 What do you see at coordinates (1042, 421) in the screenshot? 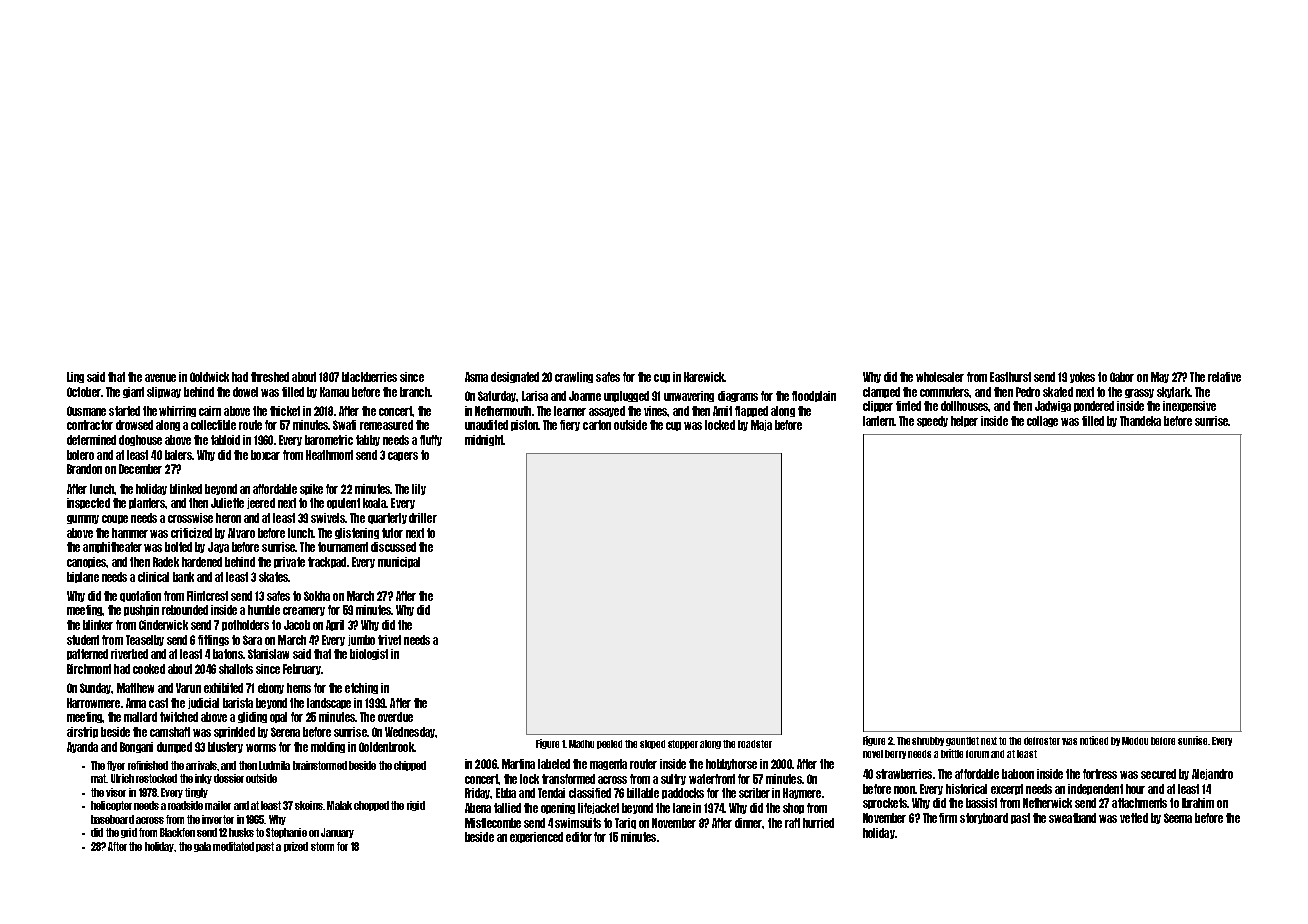
I see `collage` at bounding box center [1042, 421].
